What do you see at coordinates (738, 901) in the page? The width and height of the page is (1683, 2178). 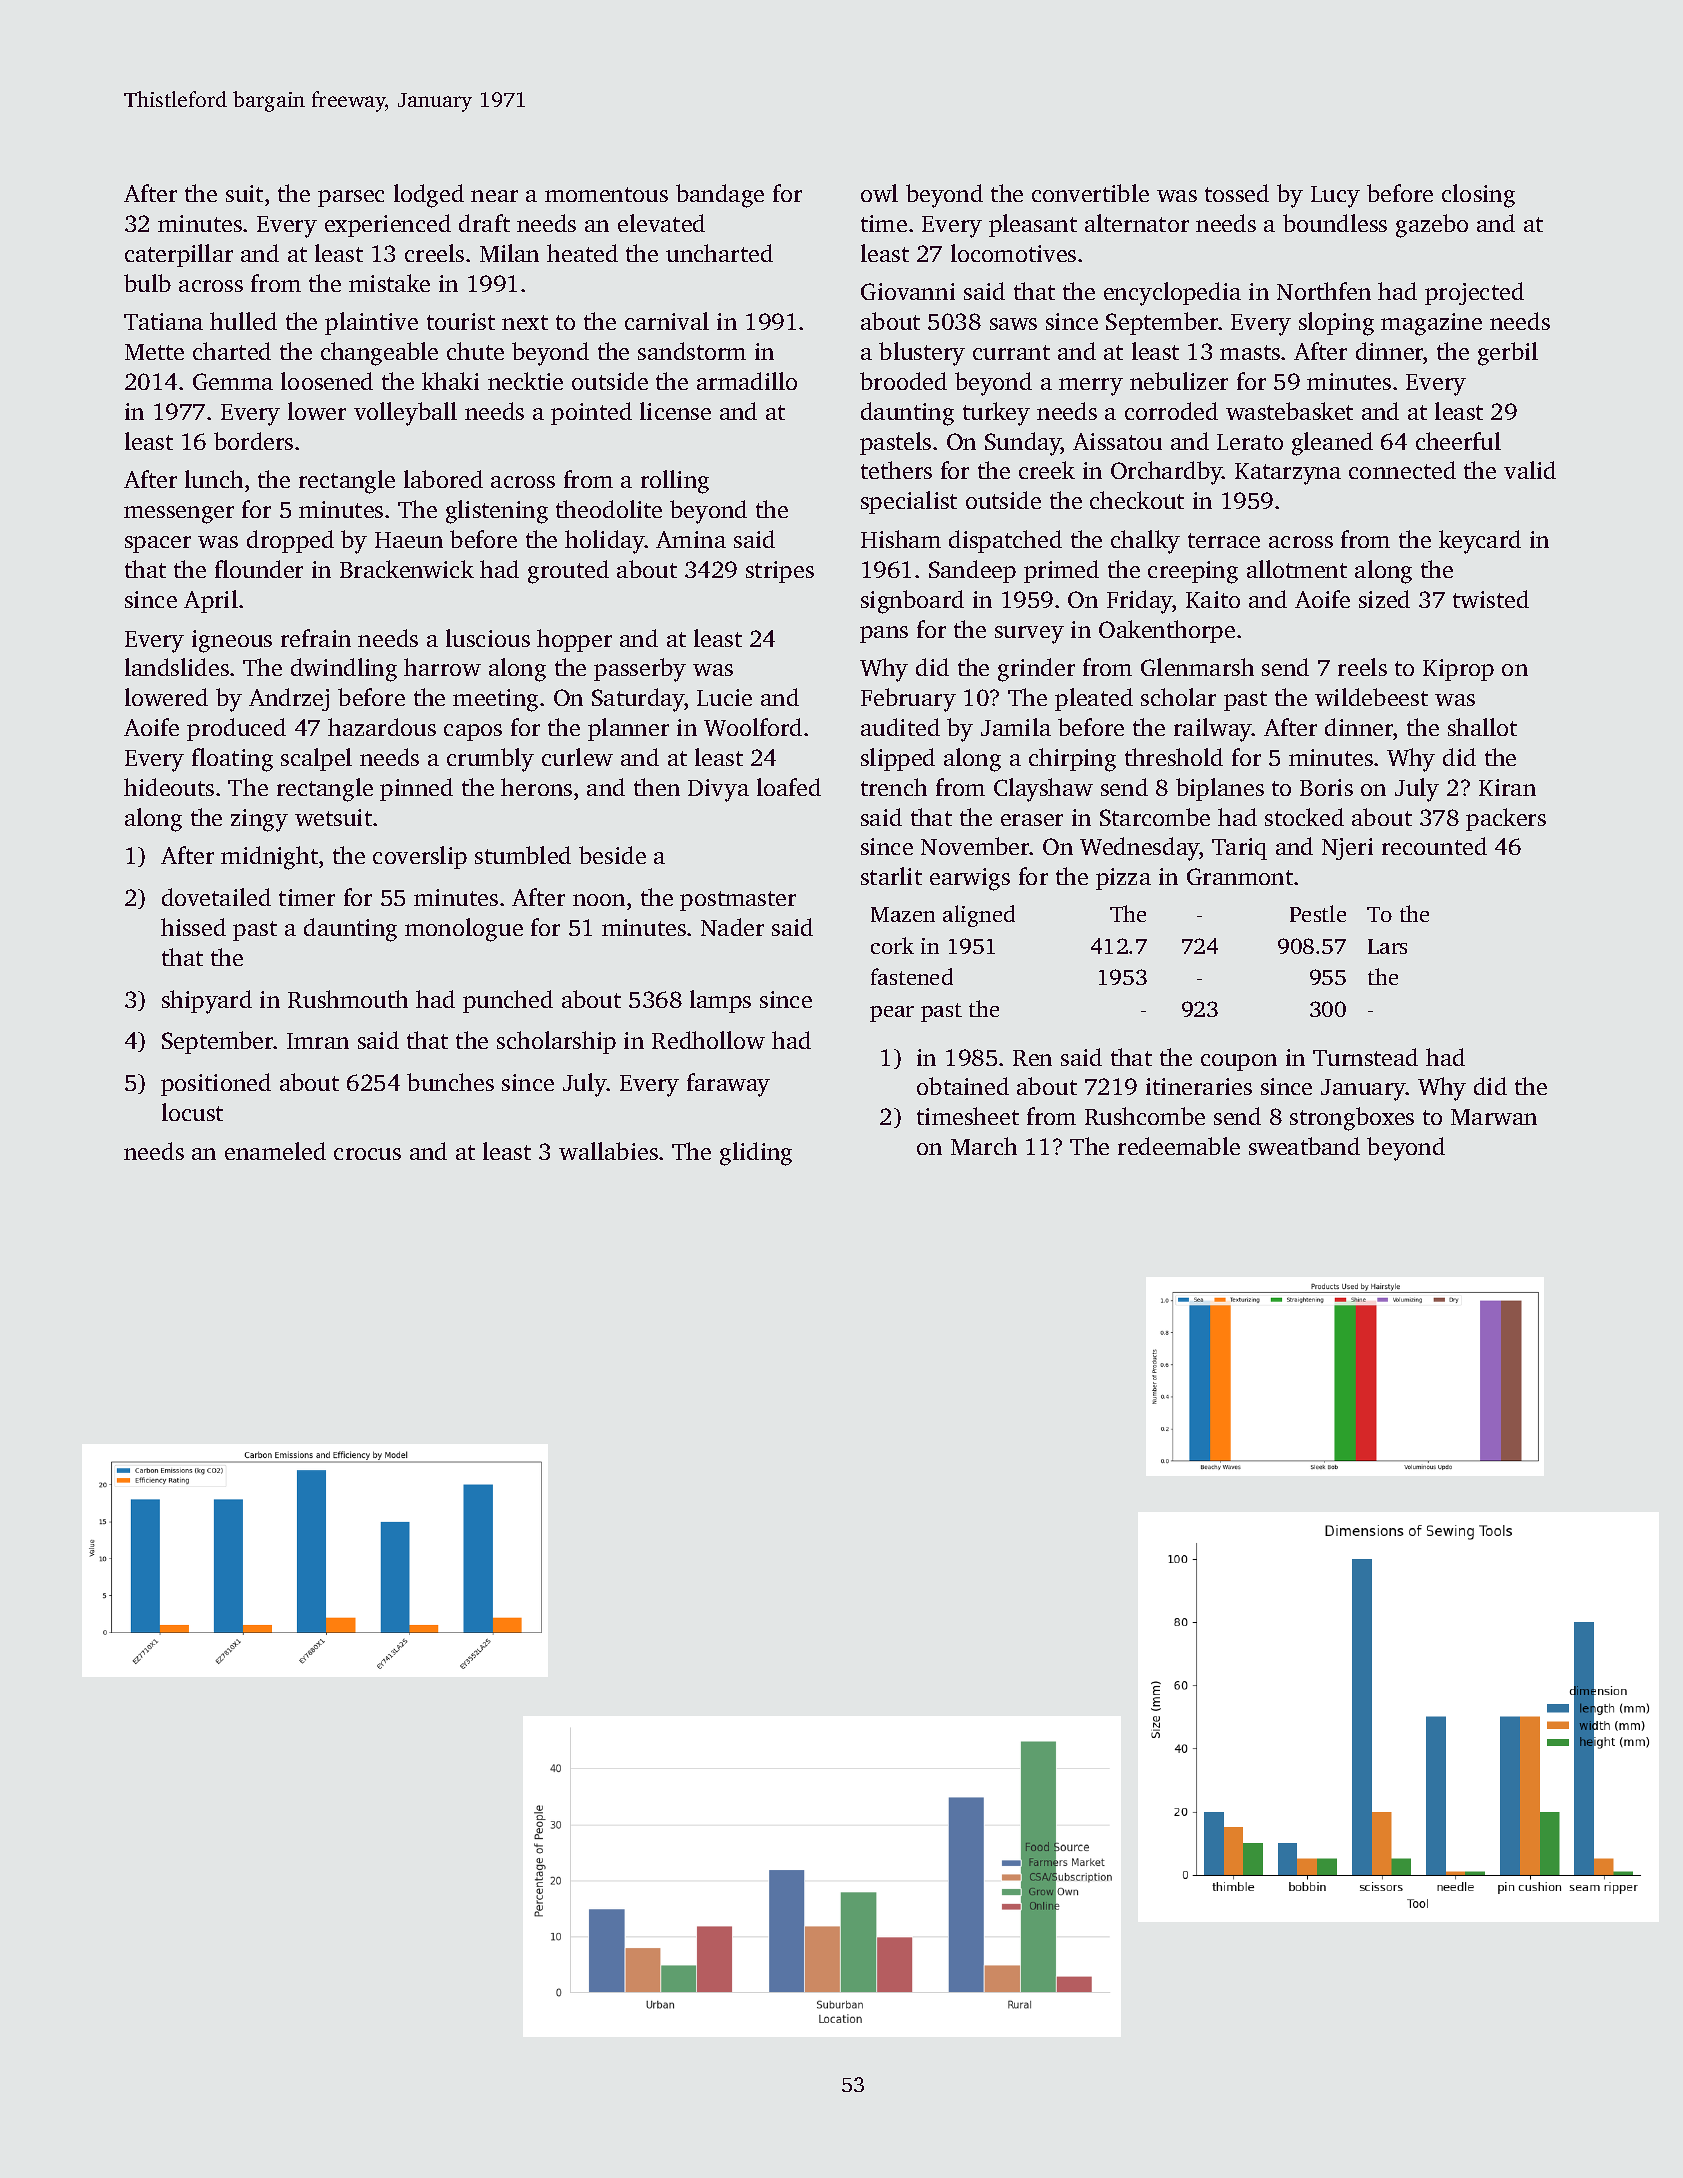 I see `postmaster` at bounding box center [738, 901].
